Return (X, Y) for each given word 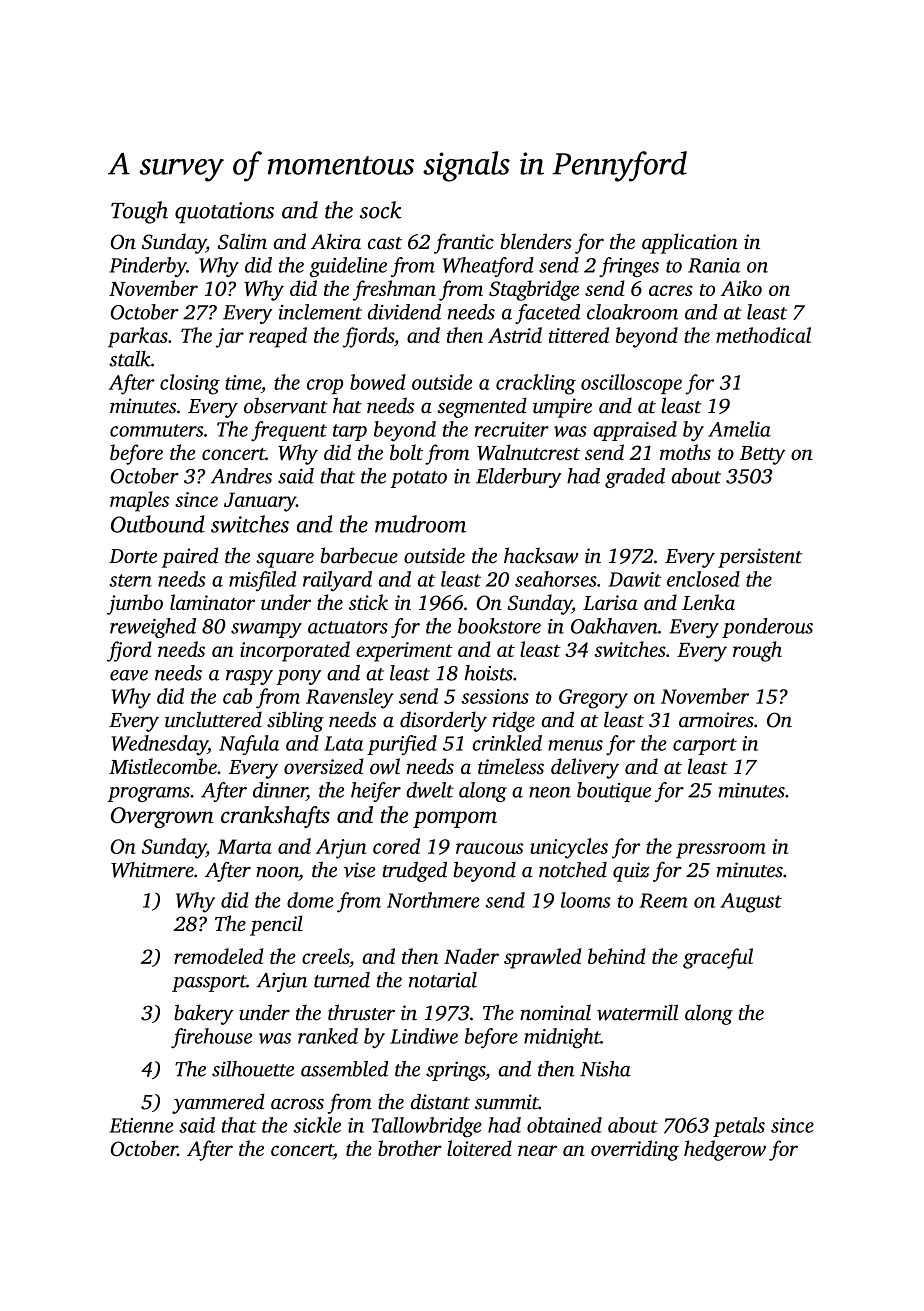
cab (237, 696)
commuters (157, 430)
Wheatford (488, 267)
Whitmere (152, 870)
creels (325, 956)
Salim (242, 241)
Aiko (741, 288)
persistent (760, 558)
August (751, 903)
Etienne (141, 1125)
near (537, 1150)
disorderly (443, 721)
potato (418, 479)
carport (705, 746)
